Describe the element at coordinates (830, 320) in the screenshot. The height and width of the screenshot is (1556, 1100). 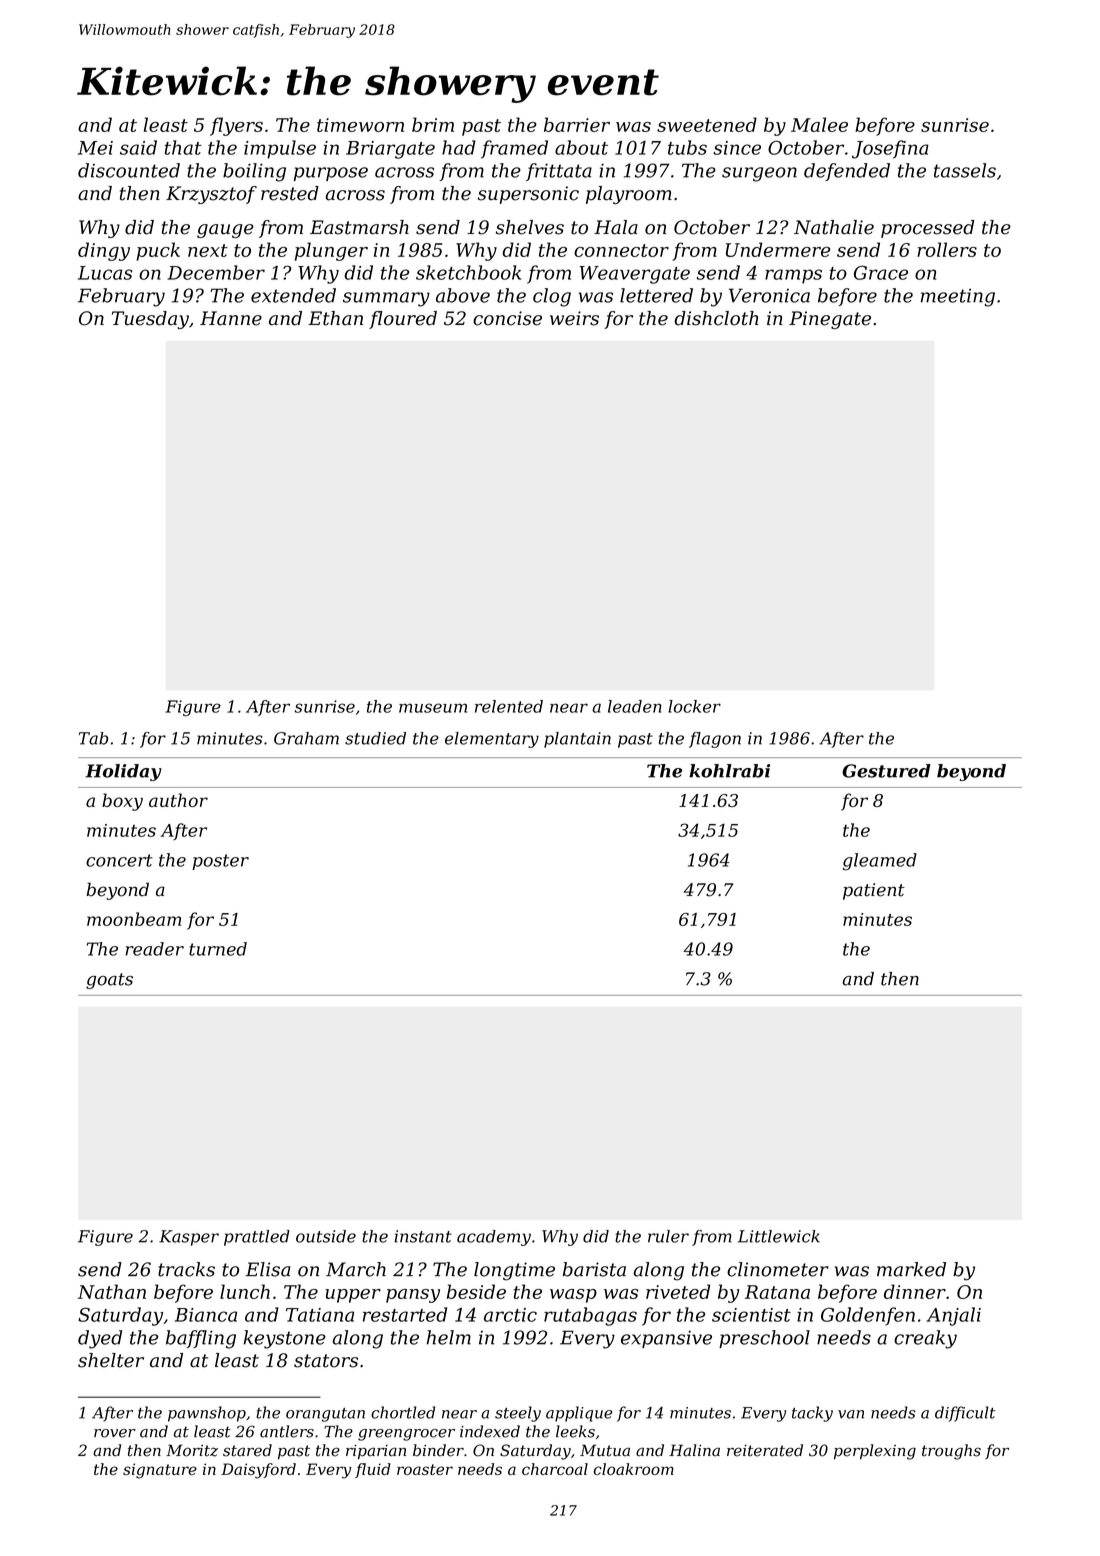
I see `Pinegate` at that location.
